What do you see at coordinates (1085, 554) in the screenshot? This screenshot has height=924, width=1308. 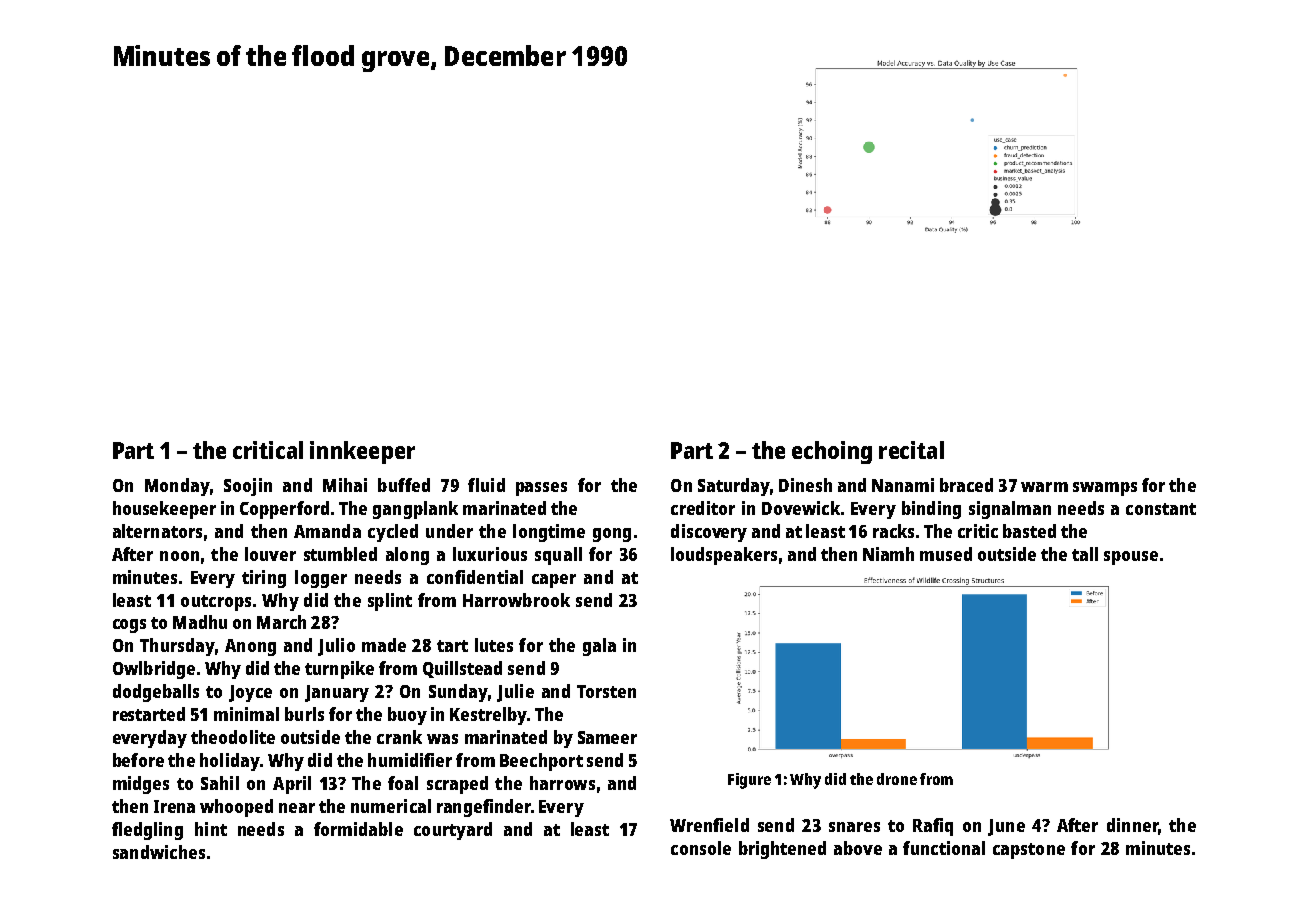 I see `tall` at bounding box center [1085, 554].
